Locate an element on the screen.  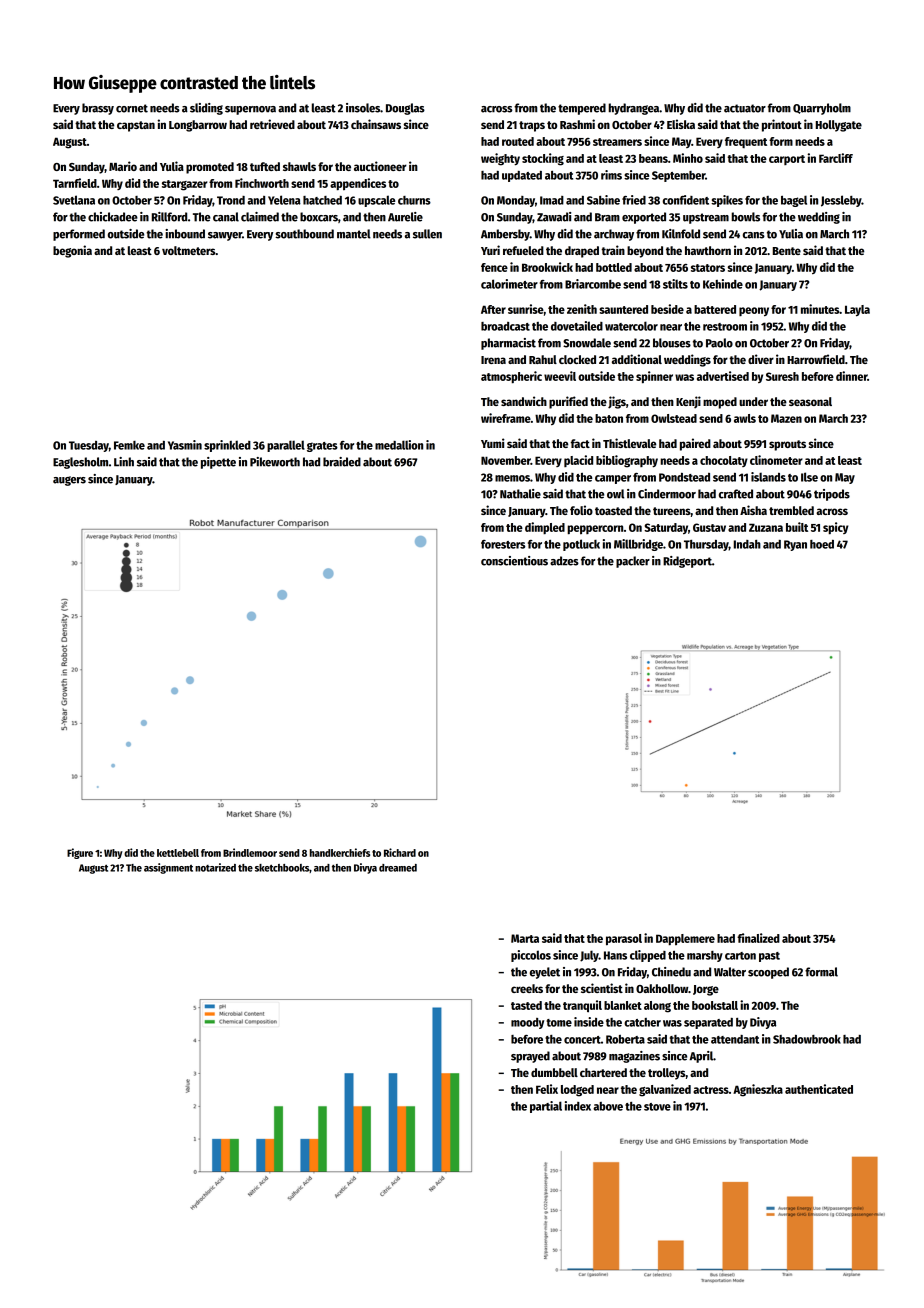
Mario is located at coordinates (123, 166).
